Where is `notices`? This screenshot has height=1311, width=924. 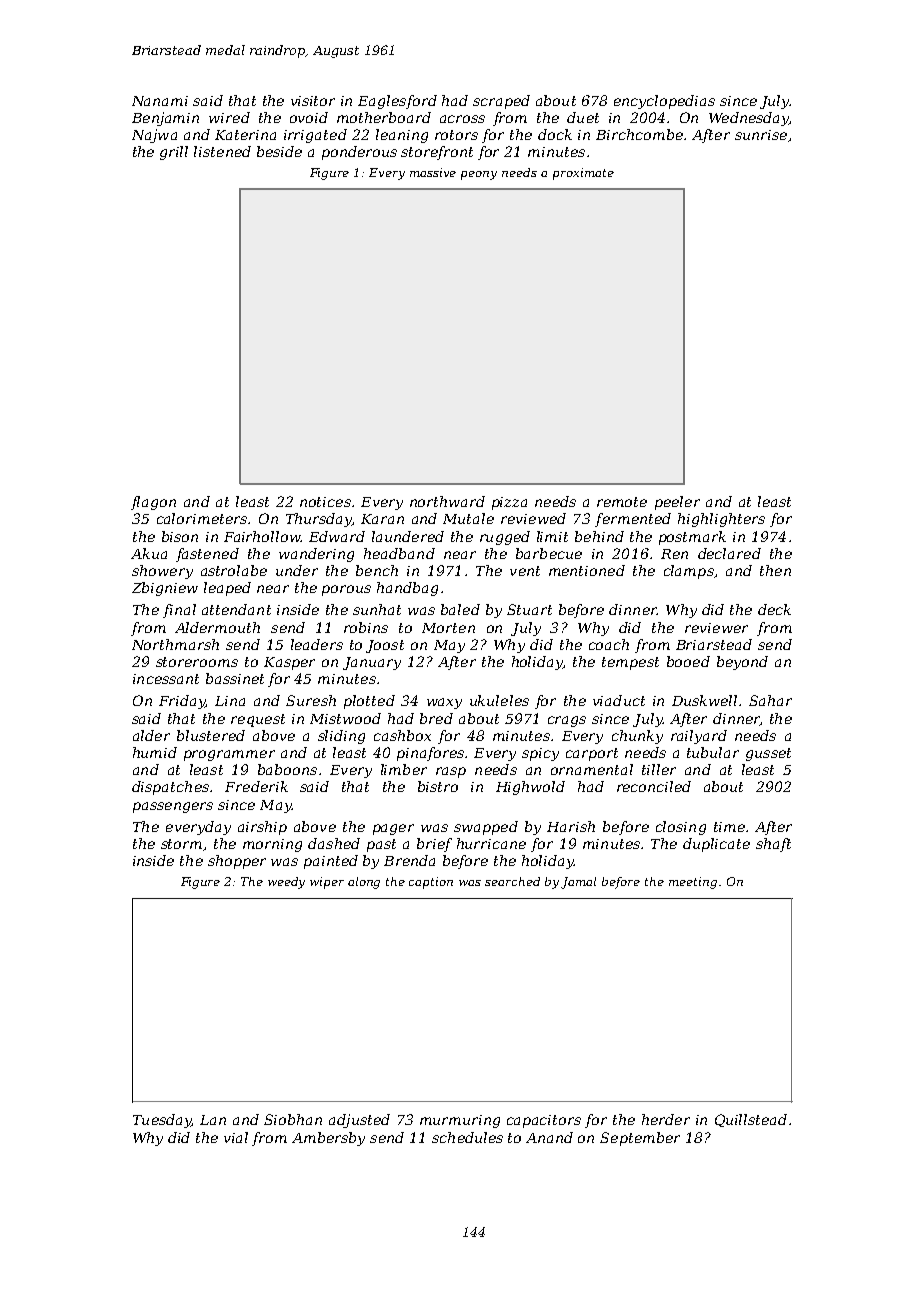 notices is located at coordinates (325, 502).
